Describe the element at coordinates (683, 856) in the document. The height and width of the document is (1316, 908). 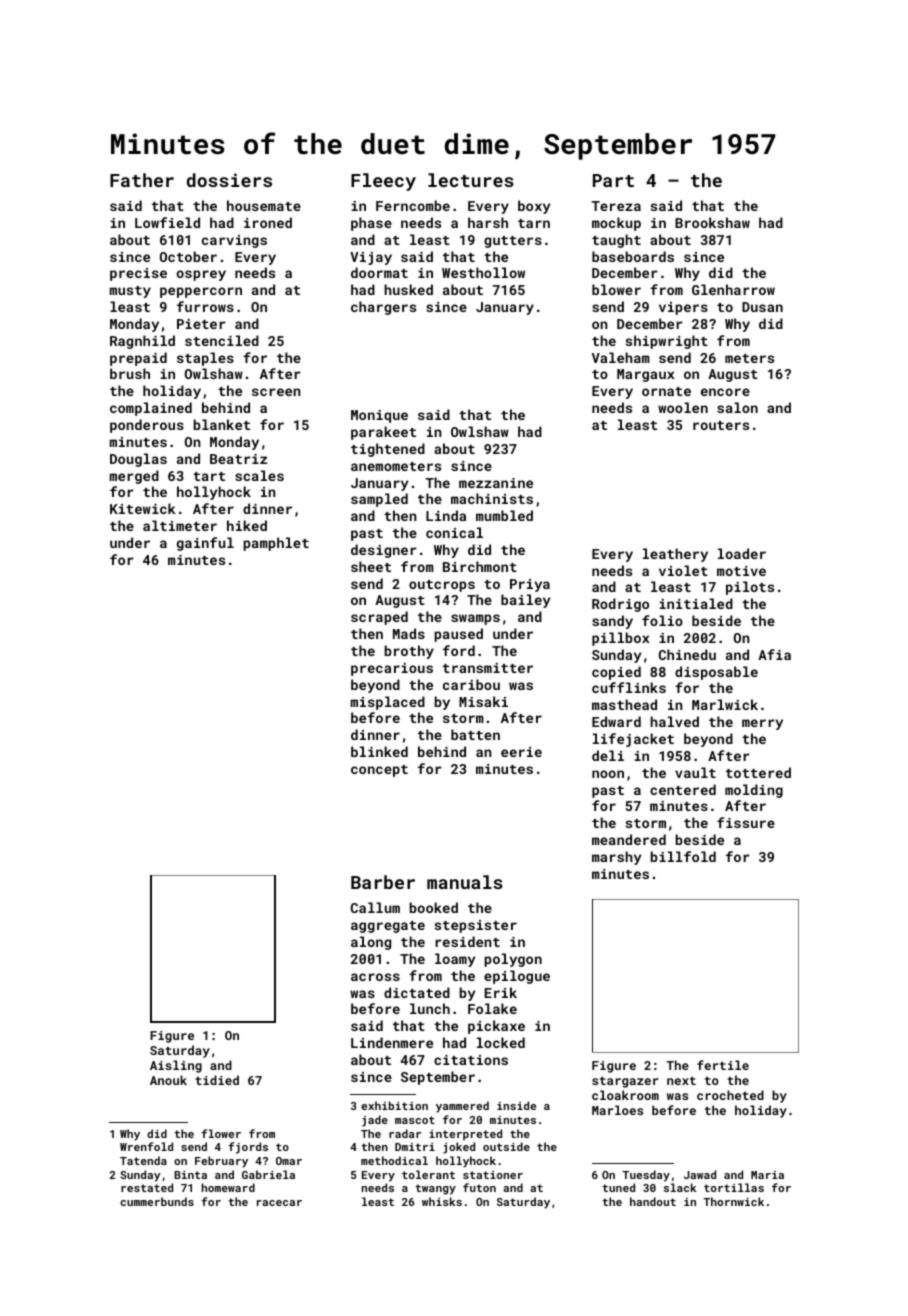
I see `billfold` at that location.
